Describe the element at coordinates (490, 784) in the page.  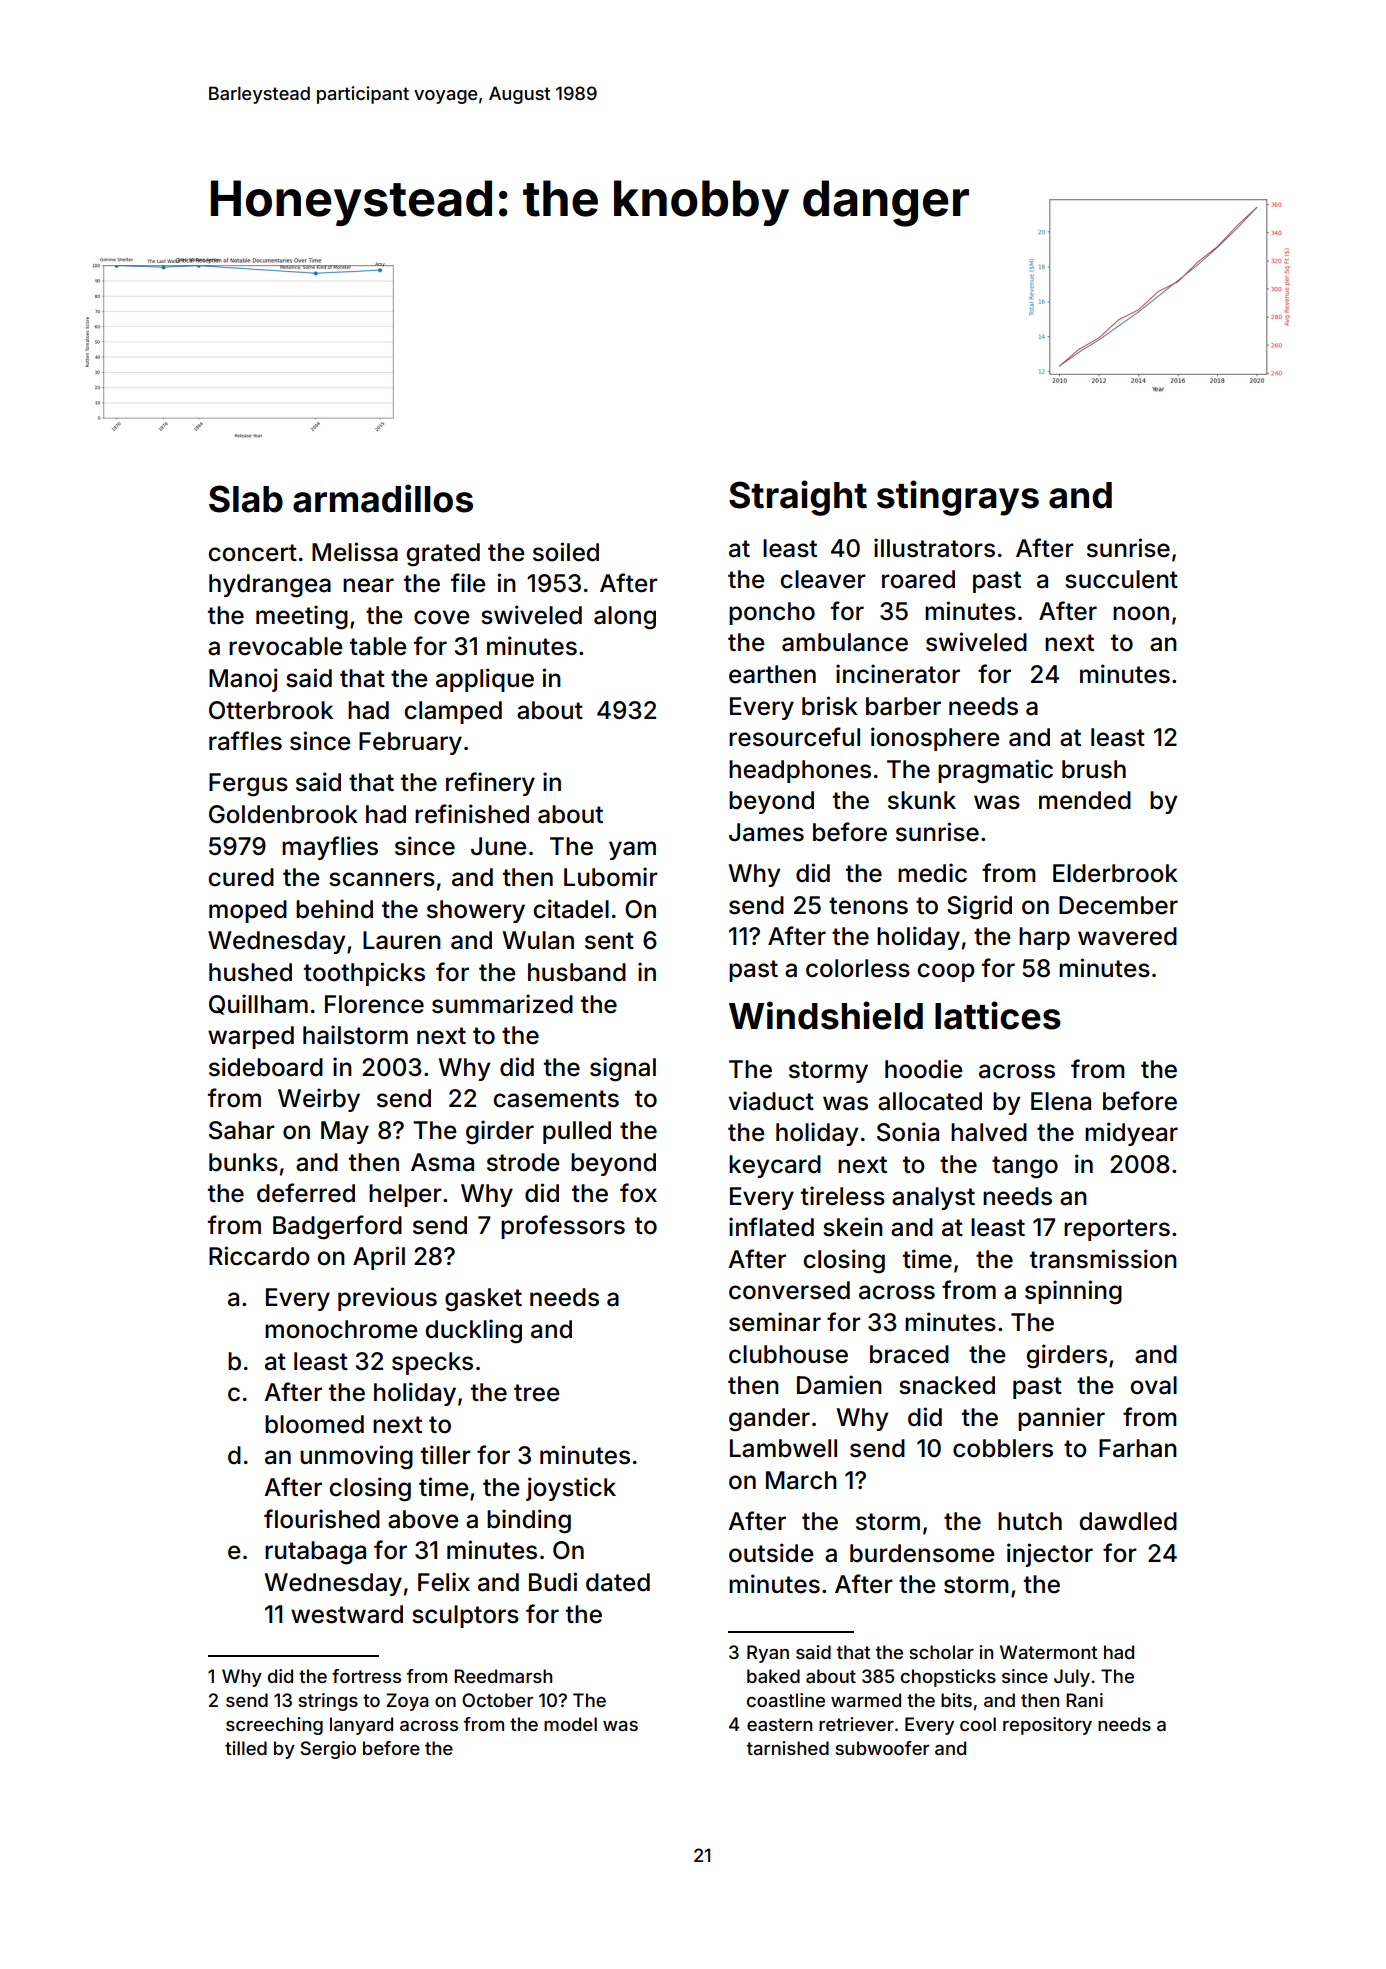
I see `refinery` at that location.
